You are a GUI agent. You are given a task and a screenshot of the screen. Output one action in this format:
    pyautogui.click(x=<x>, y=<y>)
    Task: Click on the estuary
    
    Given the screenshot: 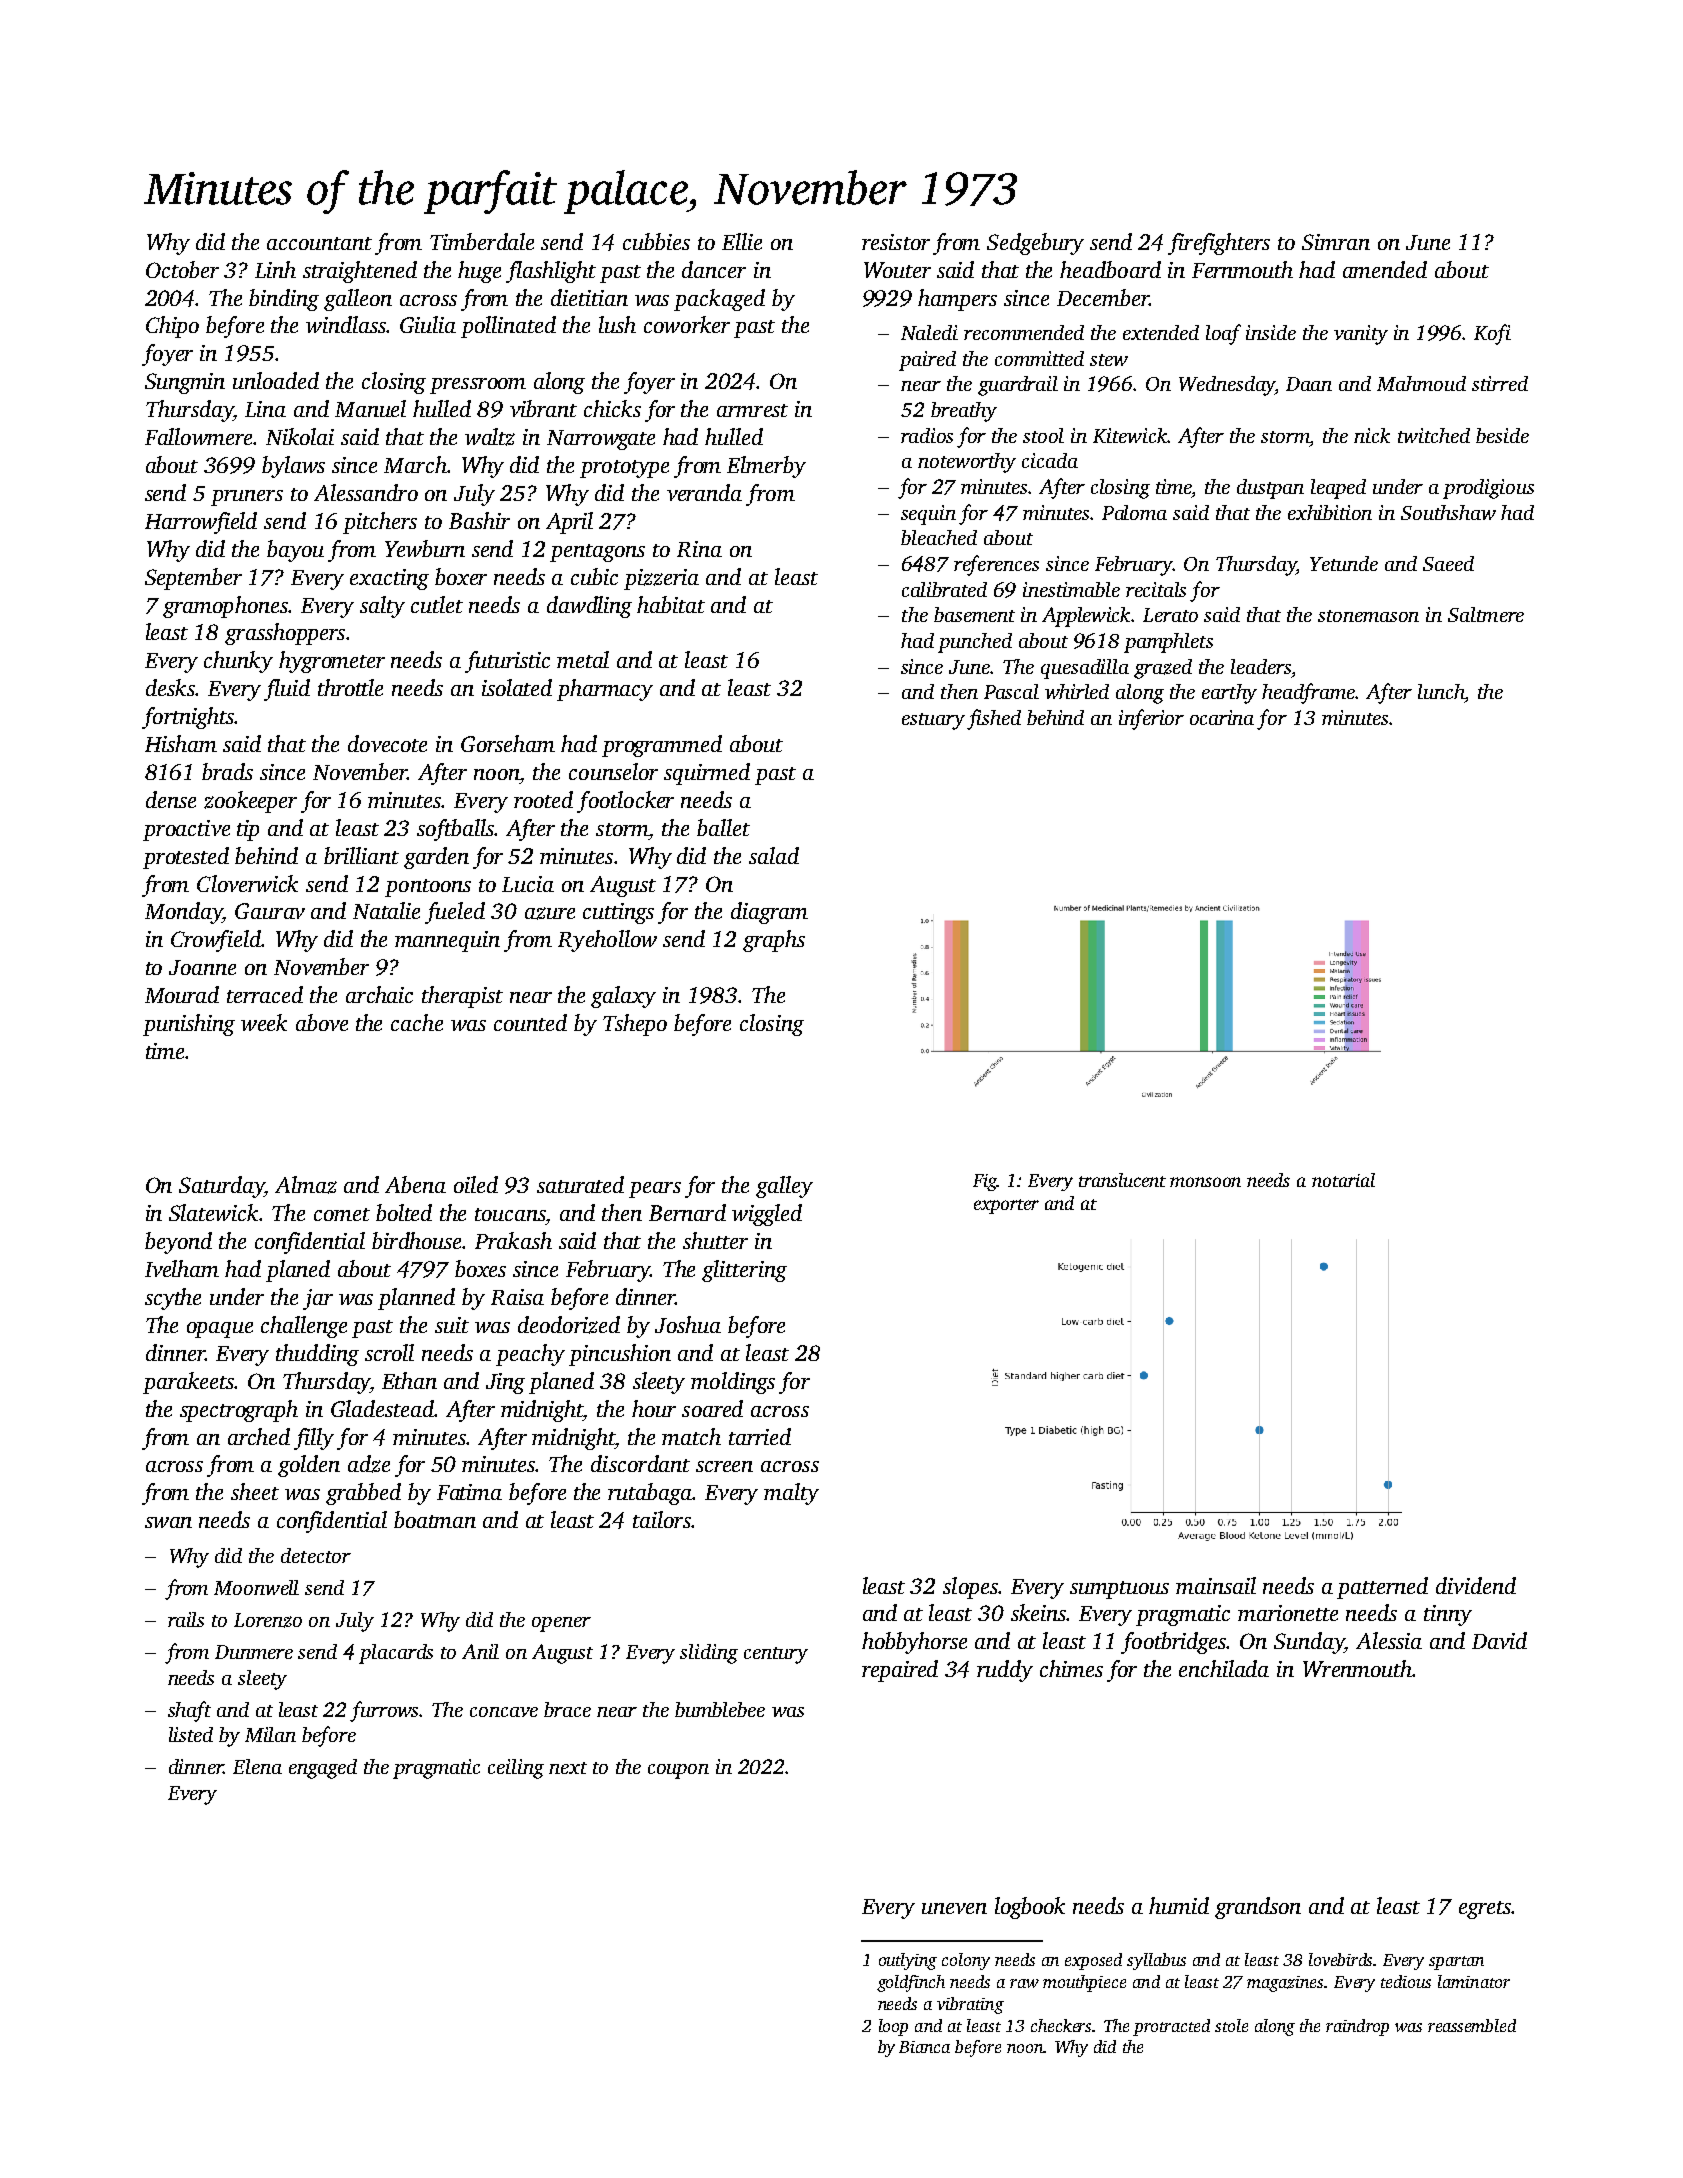 What is the action you would take?
    pyautogui.click(x=933, y=721)
